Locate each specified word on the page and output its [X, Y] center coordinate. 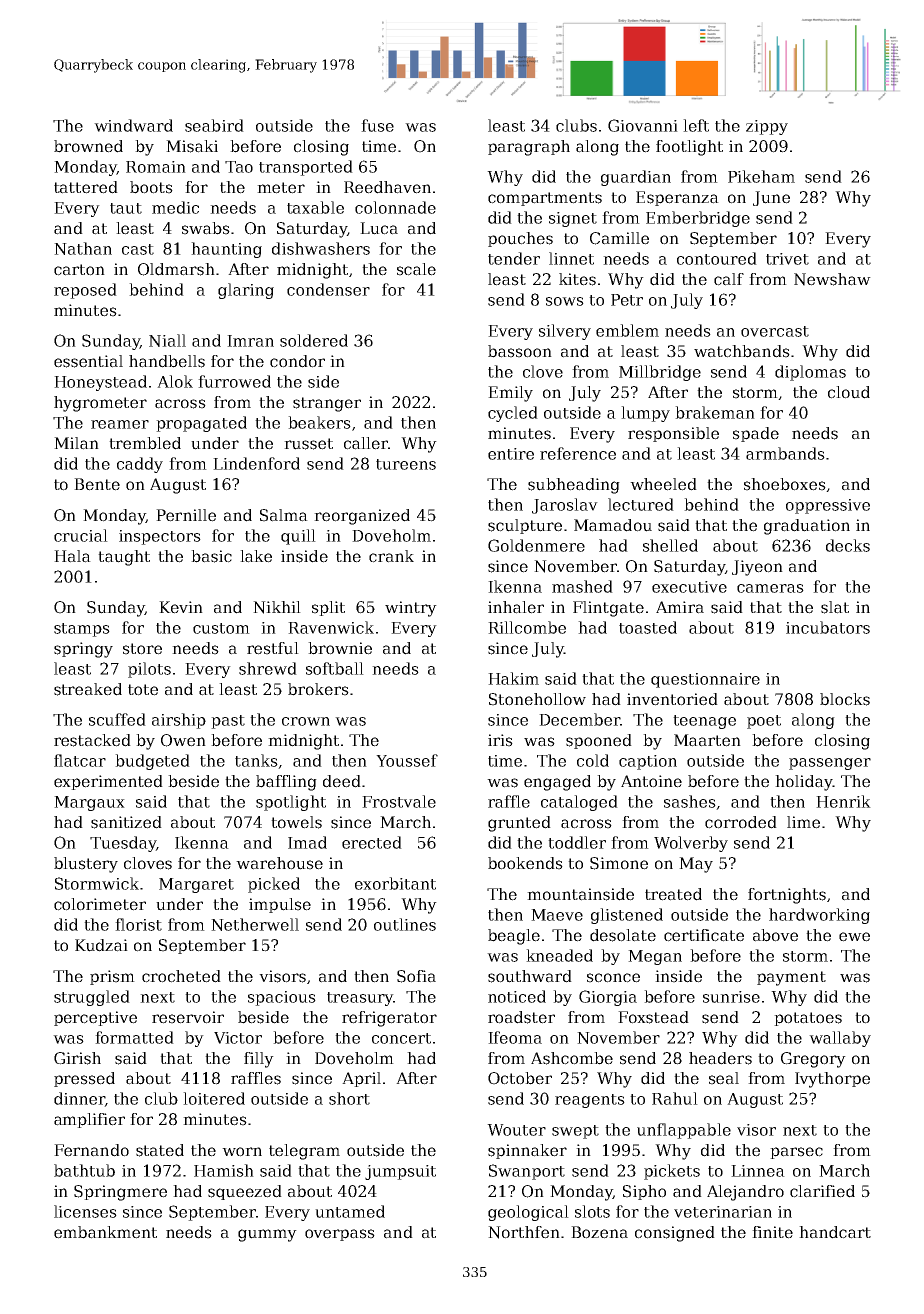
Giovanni [643, 125]
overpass [340, 1235]
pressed [84, 1079]
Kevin [181, 607]
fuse [377, 125]
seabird [214, 125]
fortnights [787, 896]
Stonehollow [537, 699]
